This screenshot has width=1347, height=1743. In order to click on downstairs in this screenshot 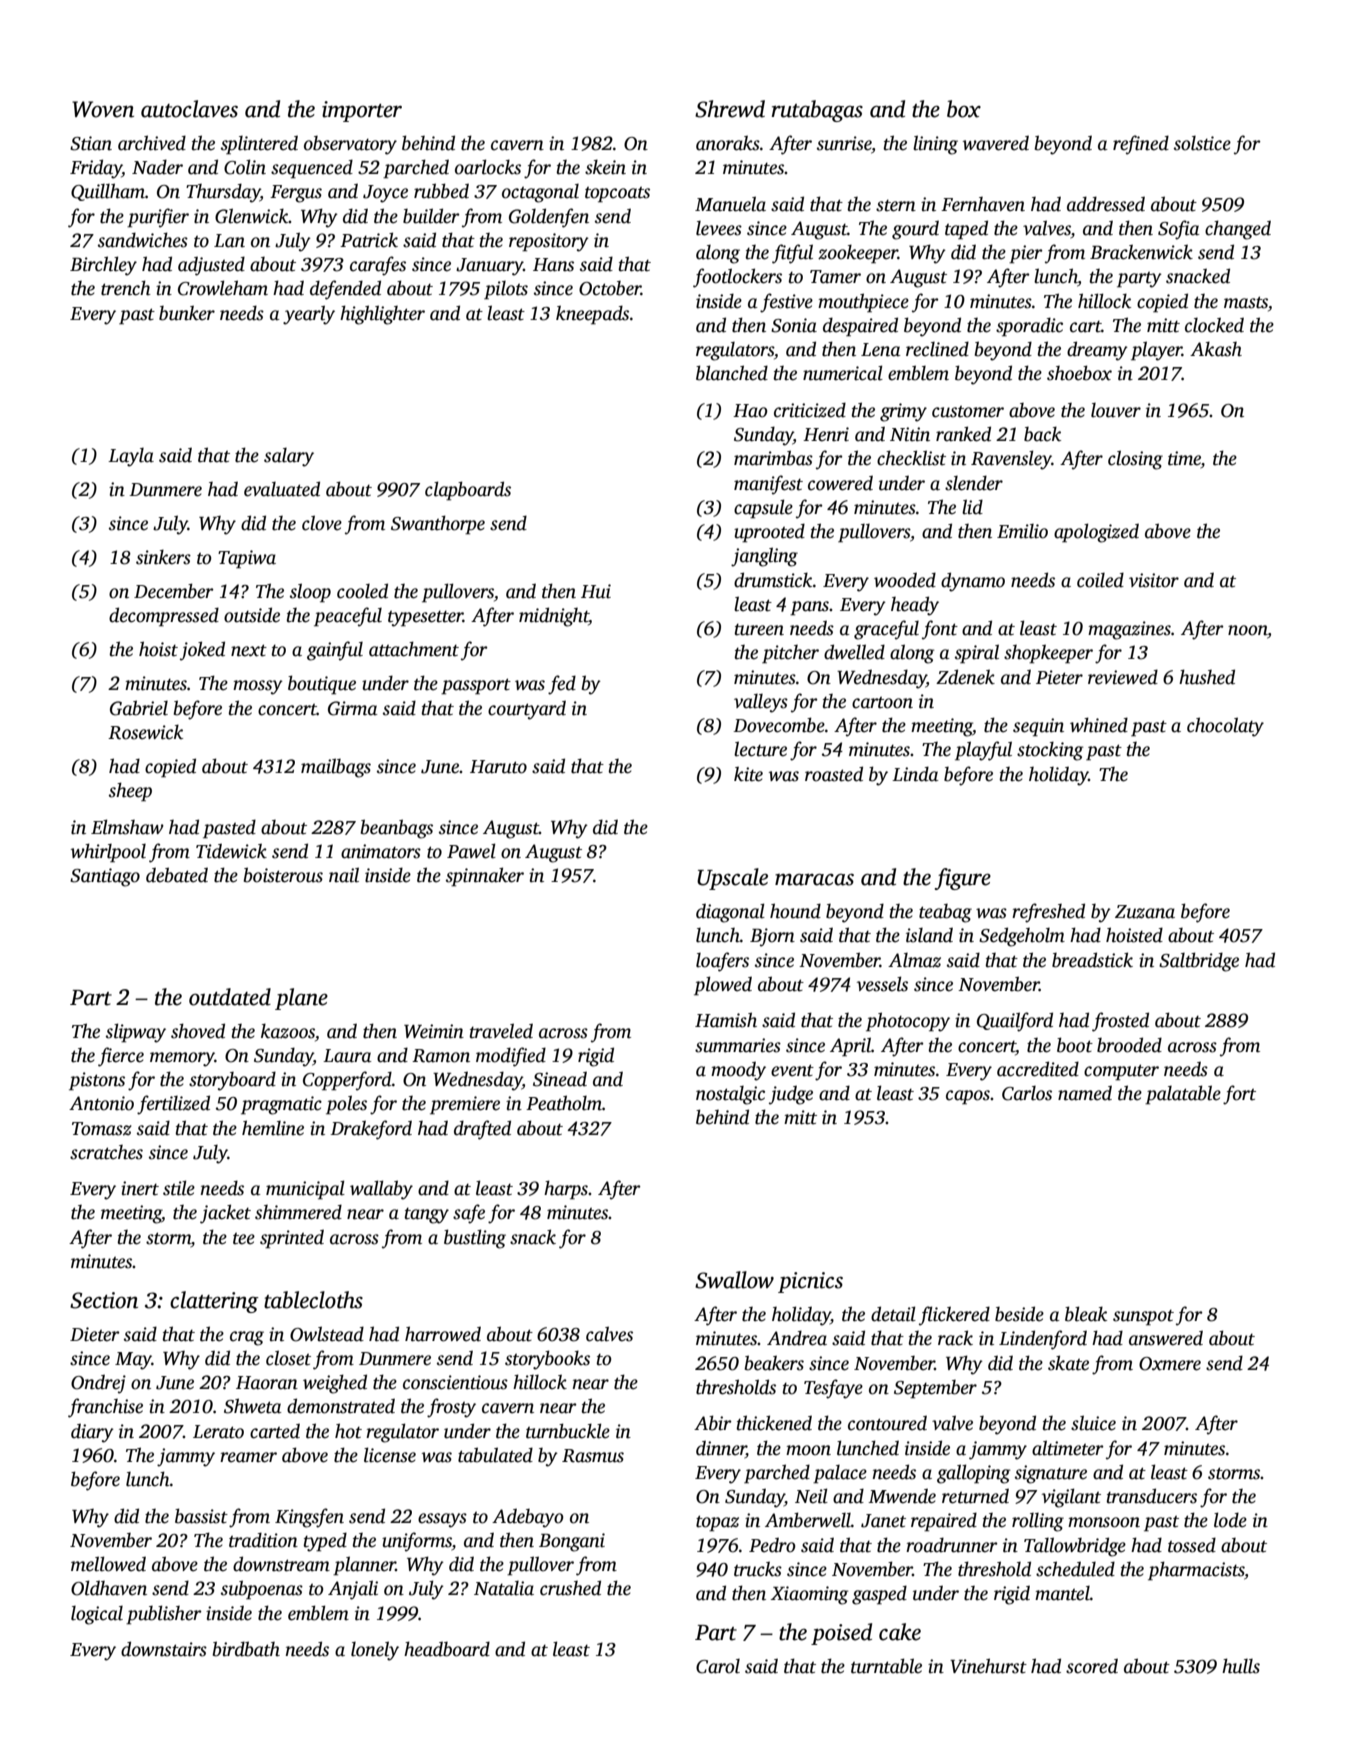, I will do `click(164, 1649)`.
